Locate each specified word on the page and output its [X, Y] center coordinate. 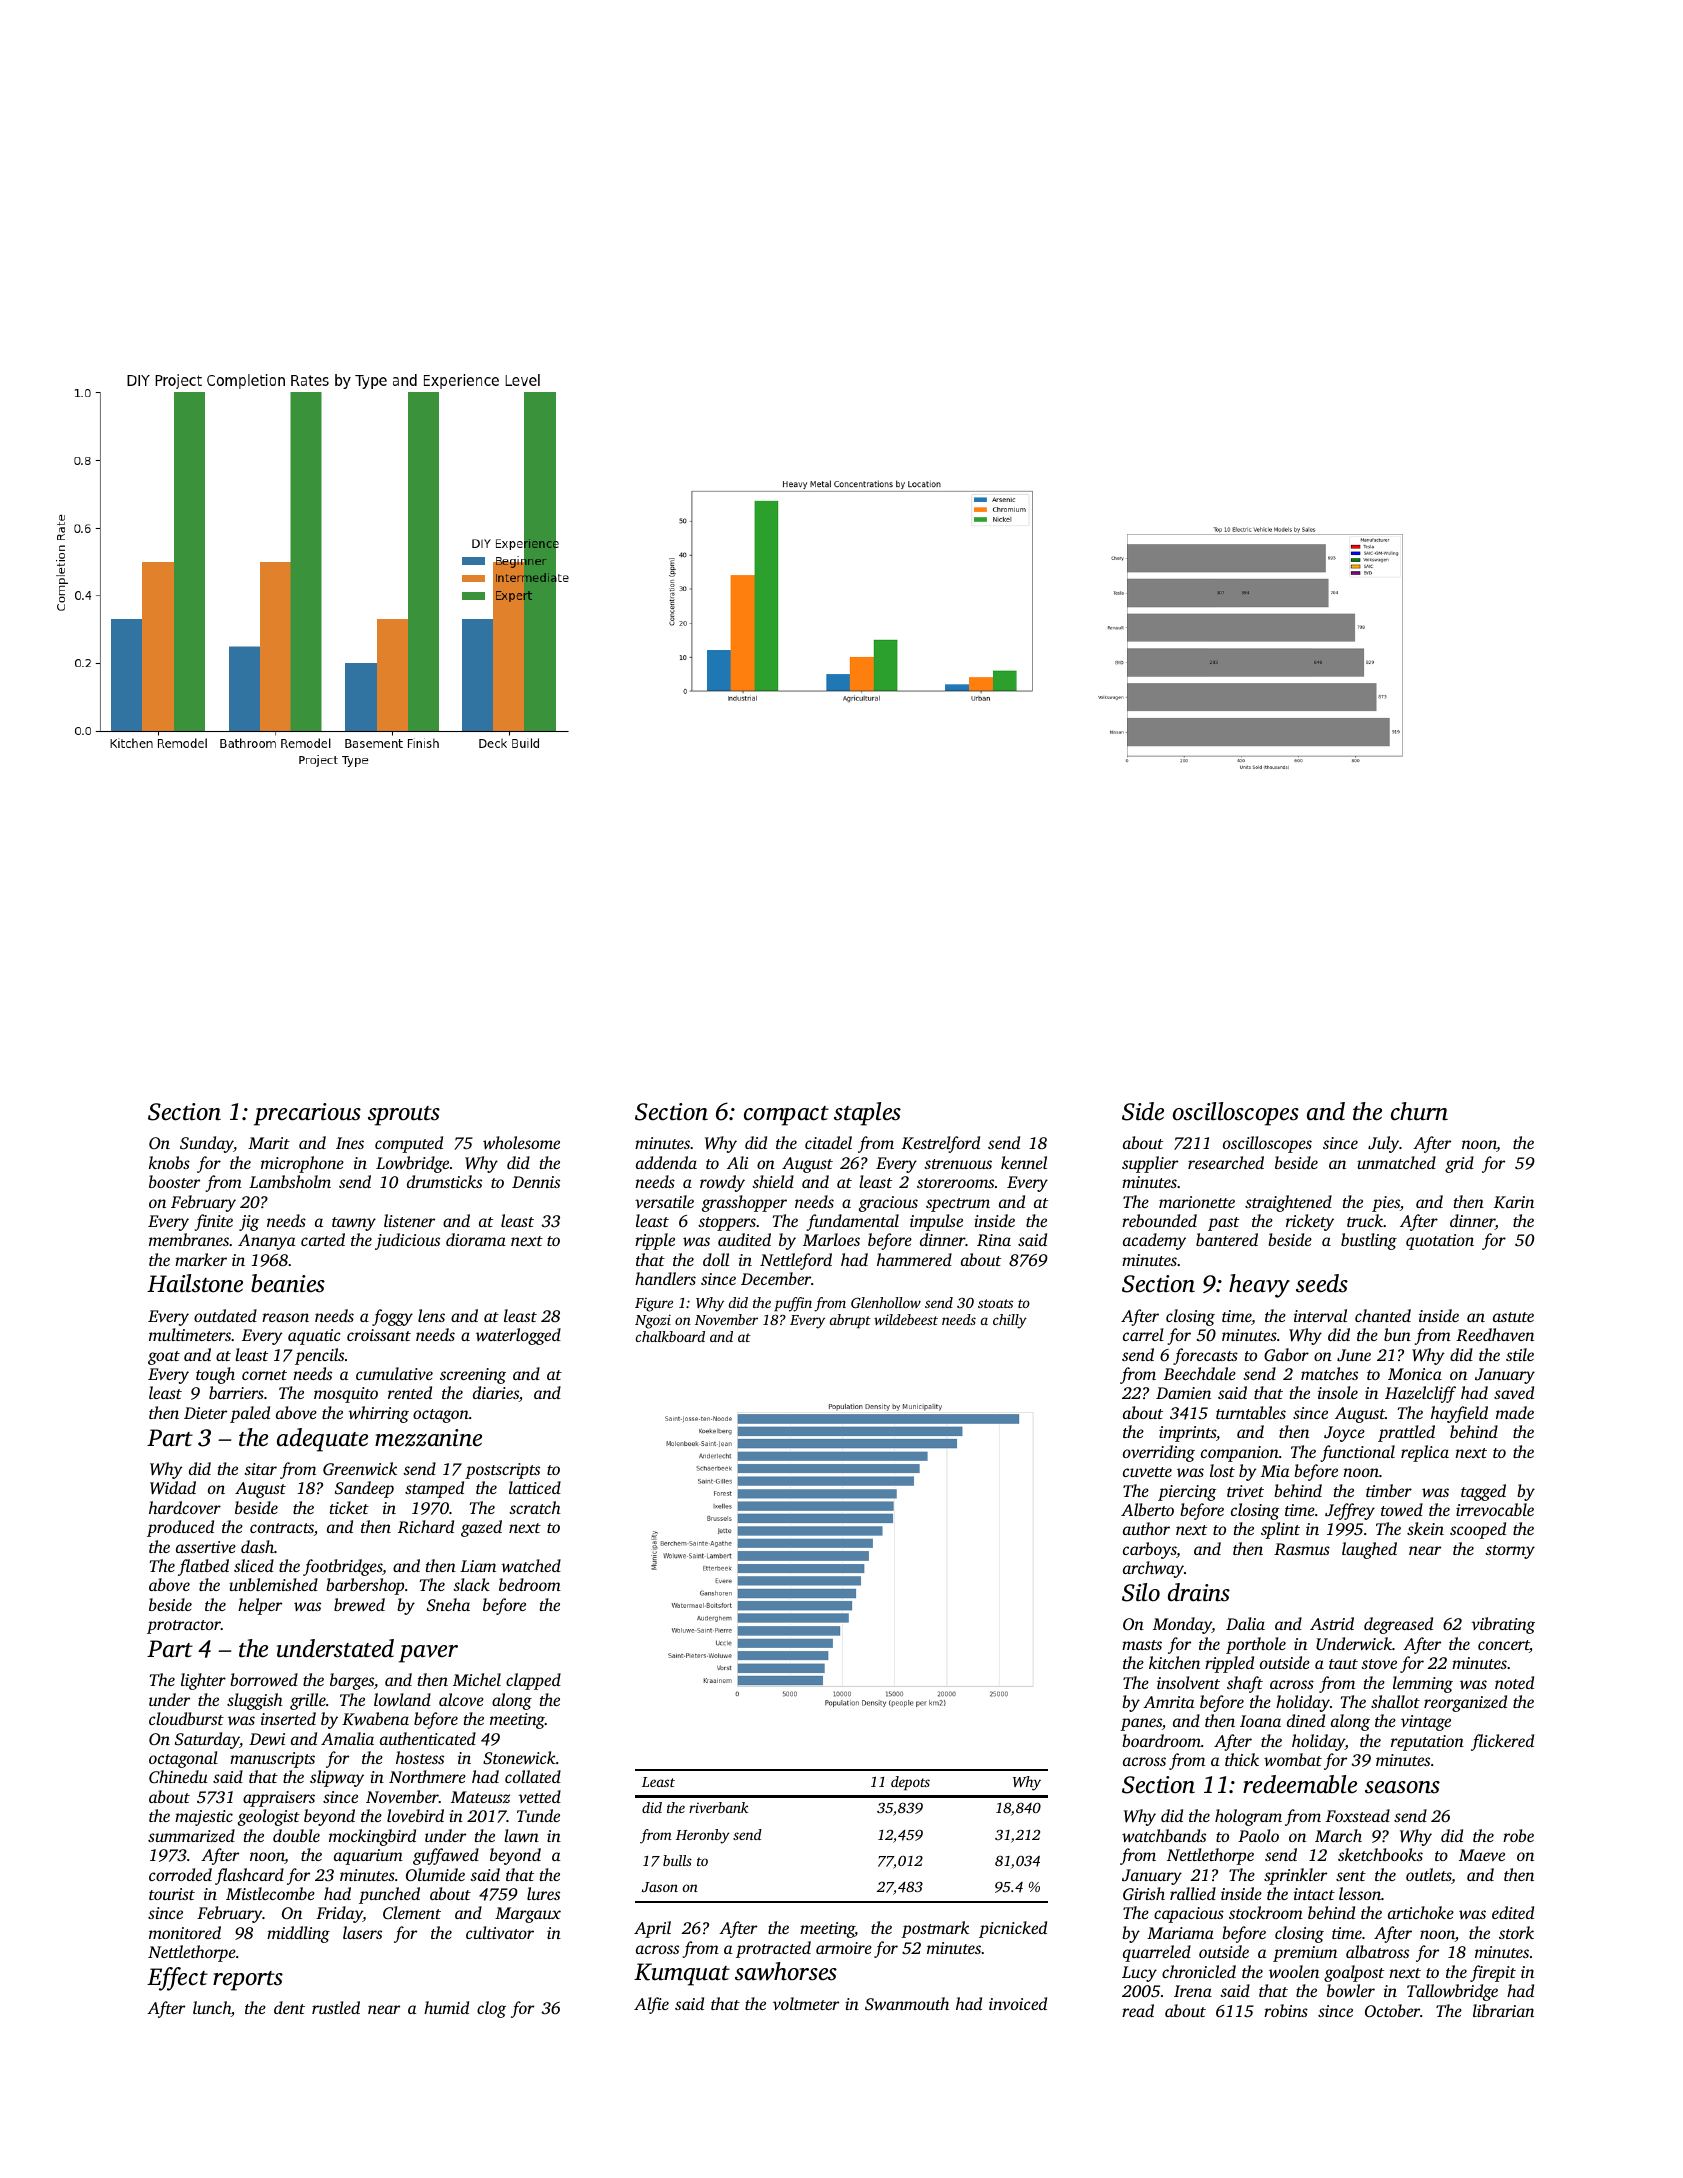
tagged [1483, 1492]
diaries [496, 1392]
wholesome [521, 1142]
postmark [935, 1929]
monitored [185, 1932]
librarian [1503, 2010]
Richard [426, 1527]
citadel [828, 1142]
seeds [1322, 1283]
